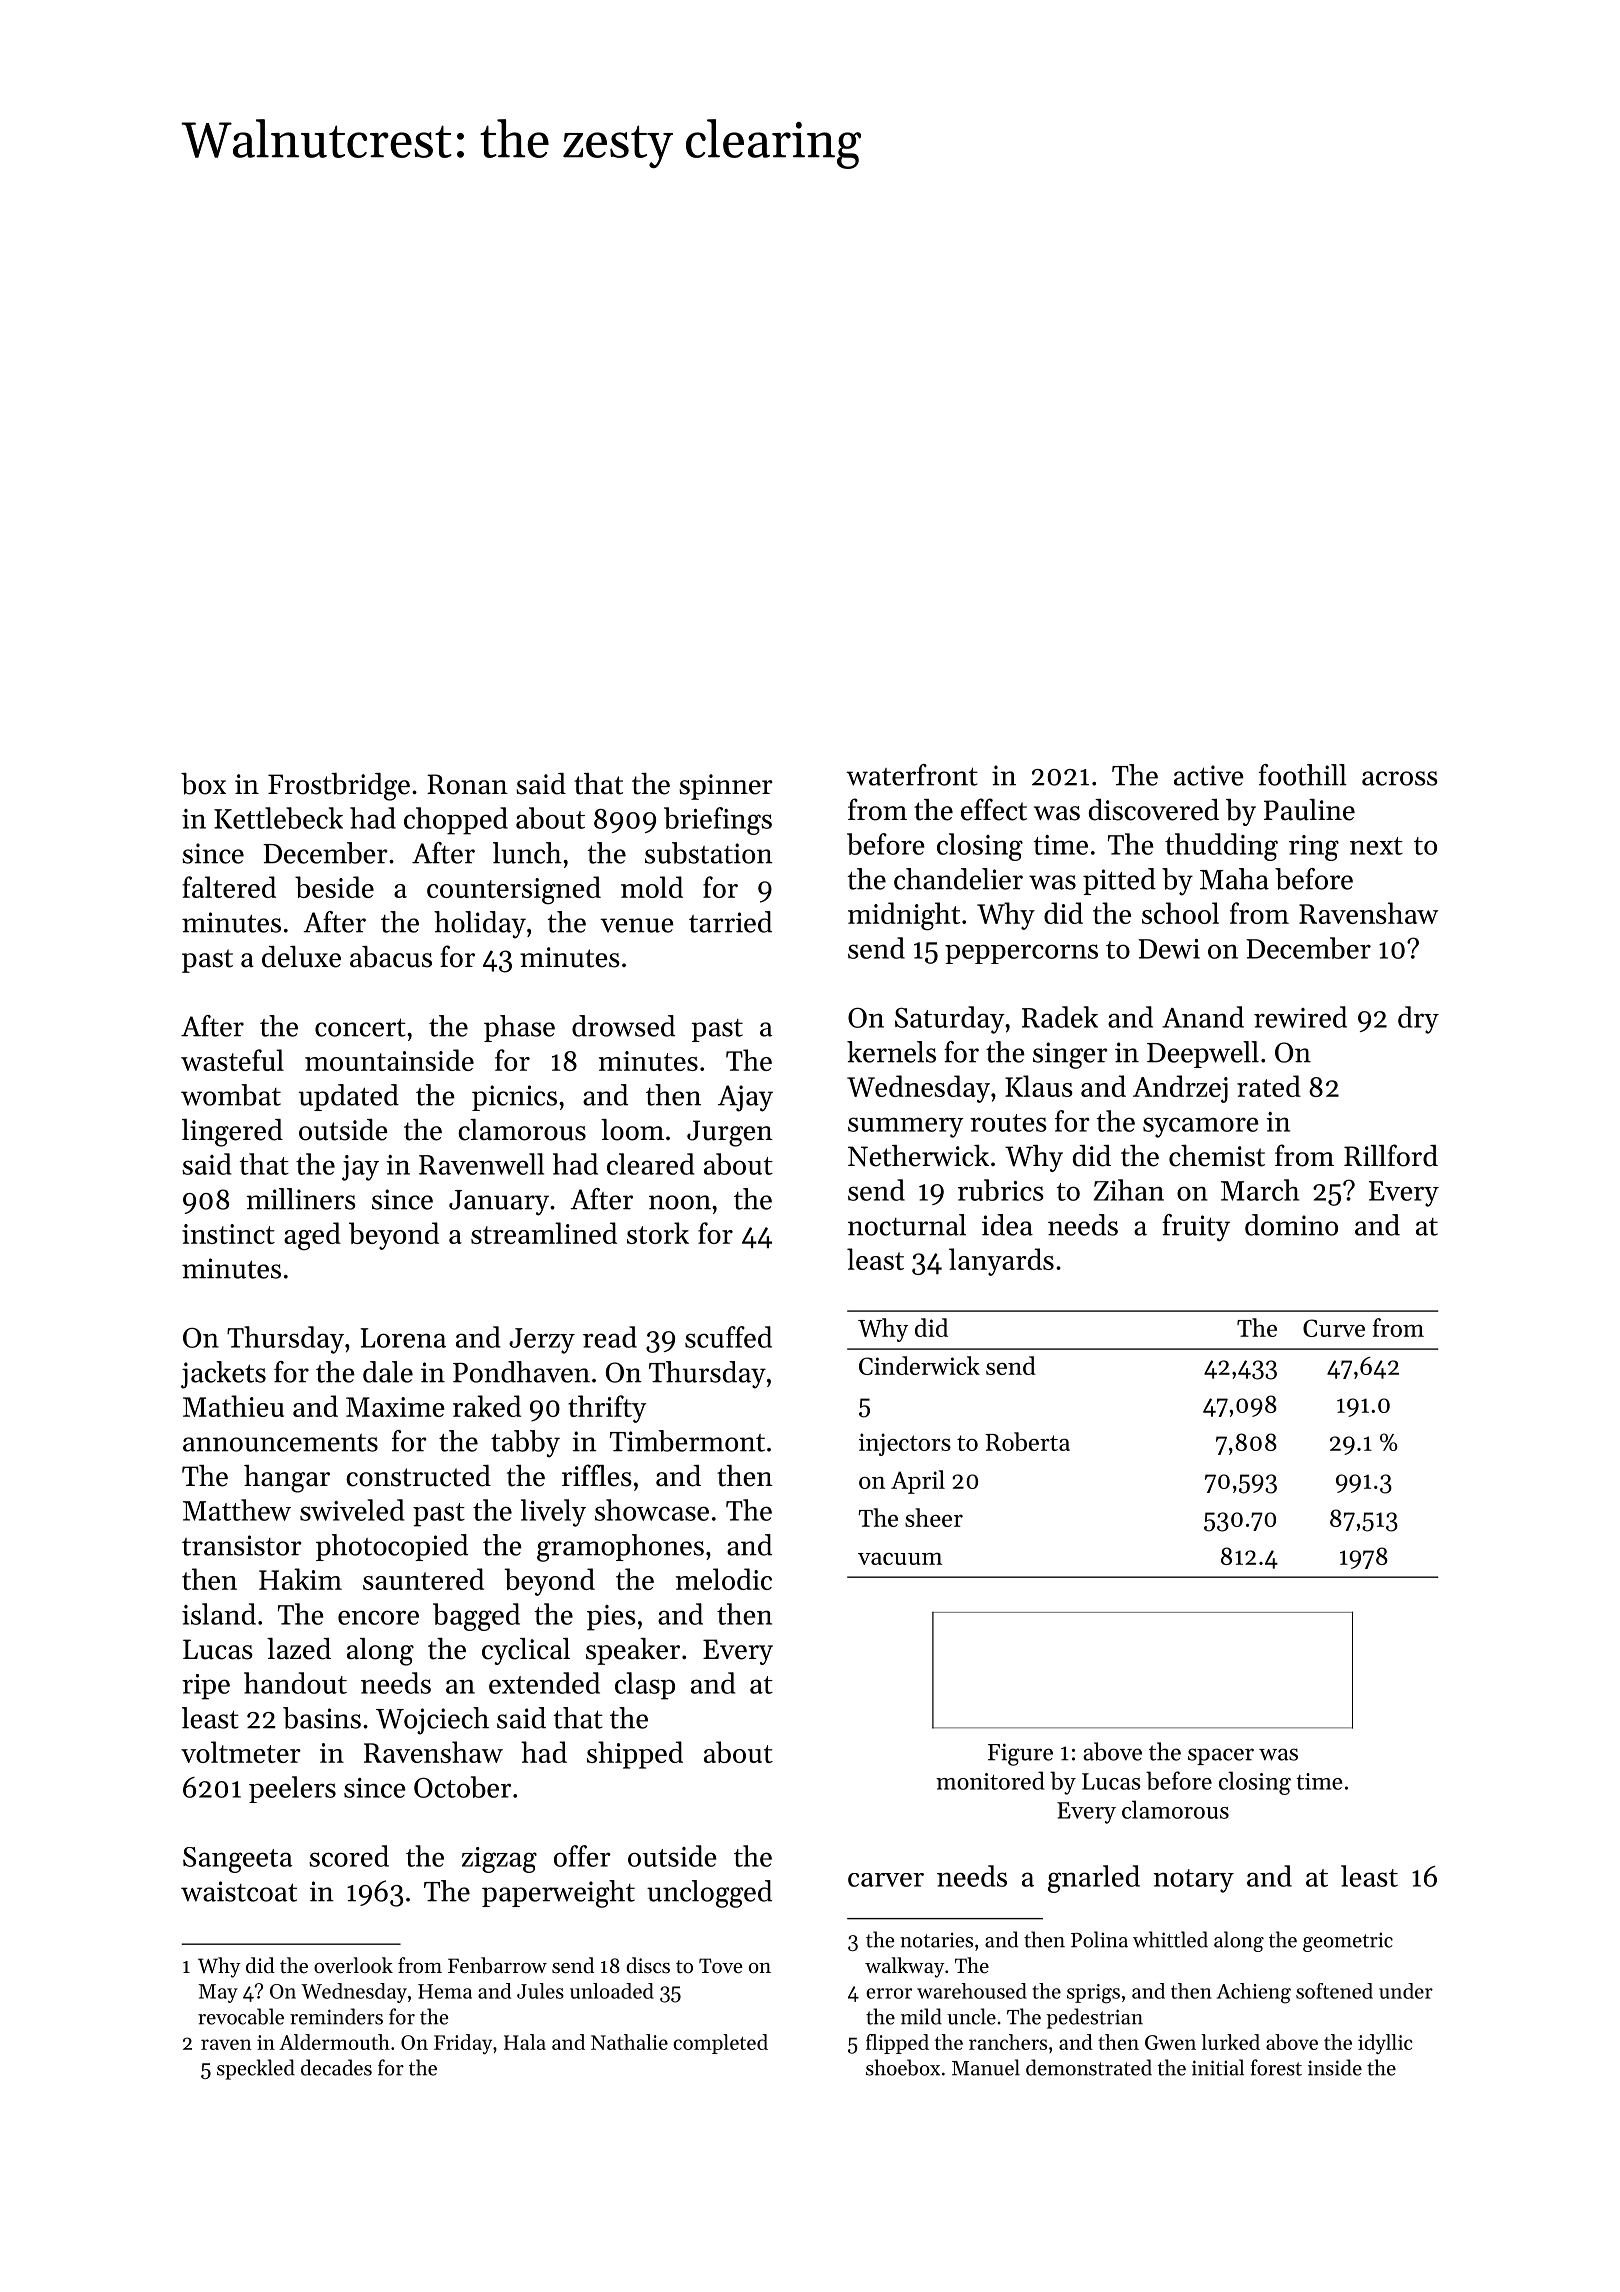 The width and height of the image is (1620, 2292). I want to click on injectors, so click(905, 1444).
